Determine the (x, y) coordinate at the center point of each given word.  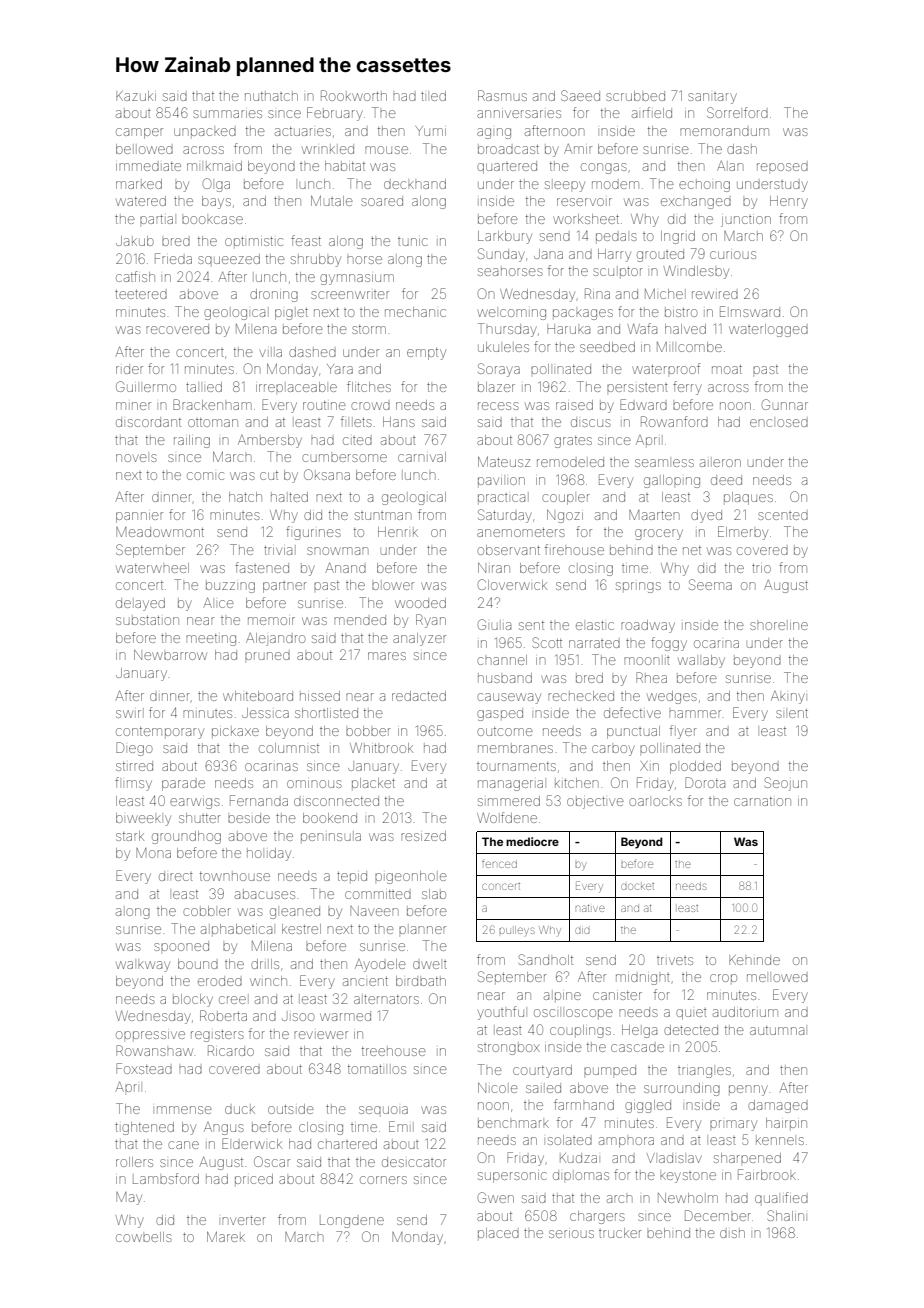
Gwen (496, 1197)
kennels (780, 1141)
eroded (220, 981)
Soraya (499, 370)
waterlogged (768, 330)
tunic (413, 242)
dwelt (430, 965)
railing (192, 441)
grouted (660, 255)
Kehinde (754, 960)
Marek (226, 1237)
